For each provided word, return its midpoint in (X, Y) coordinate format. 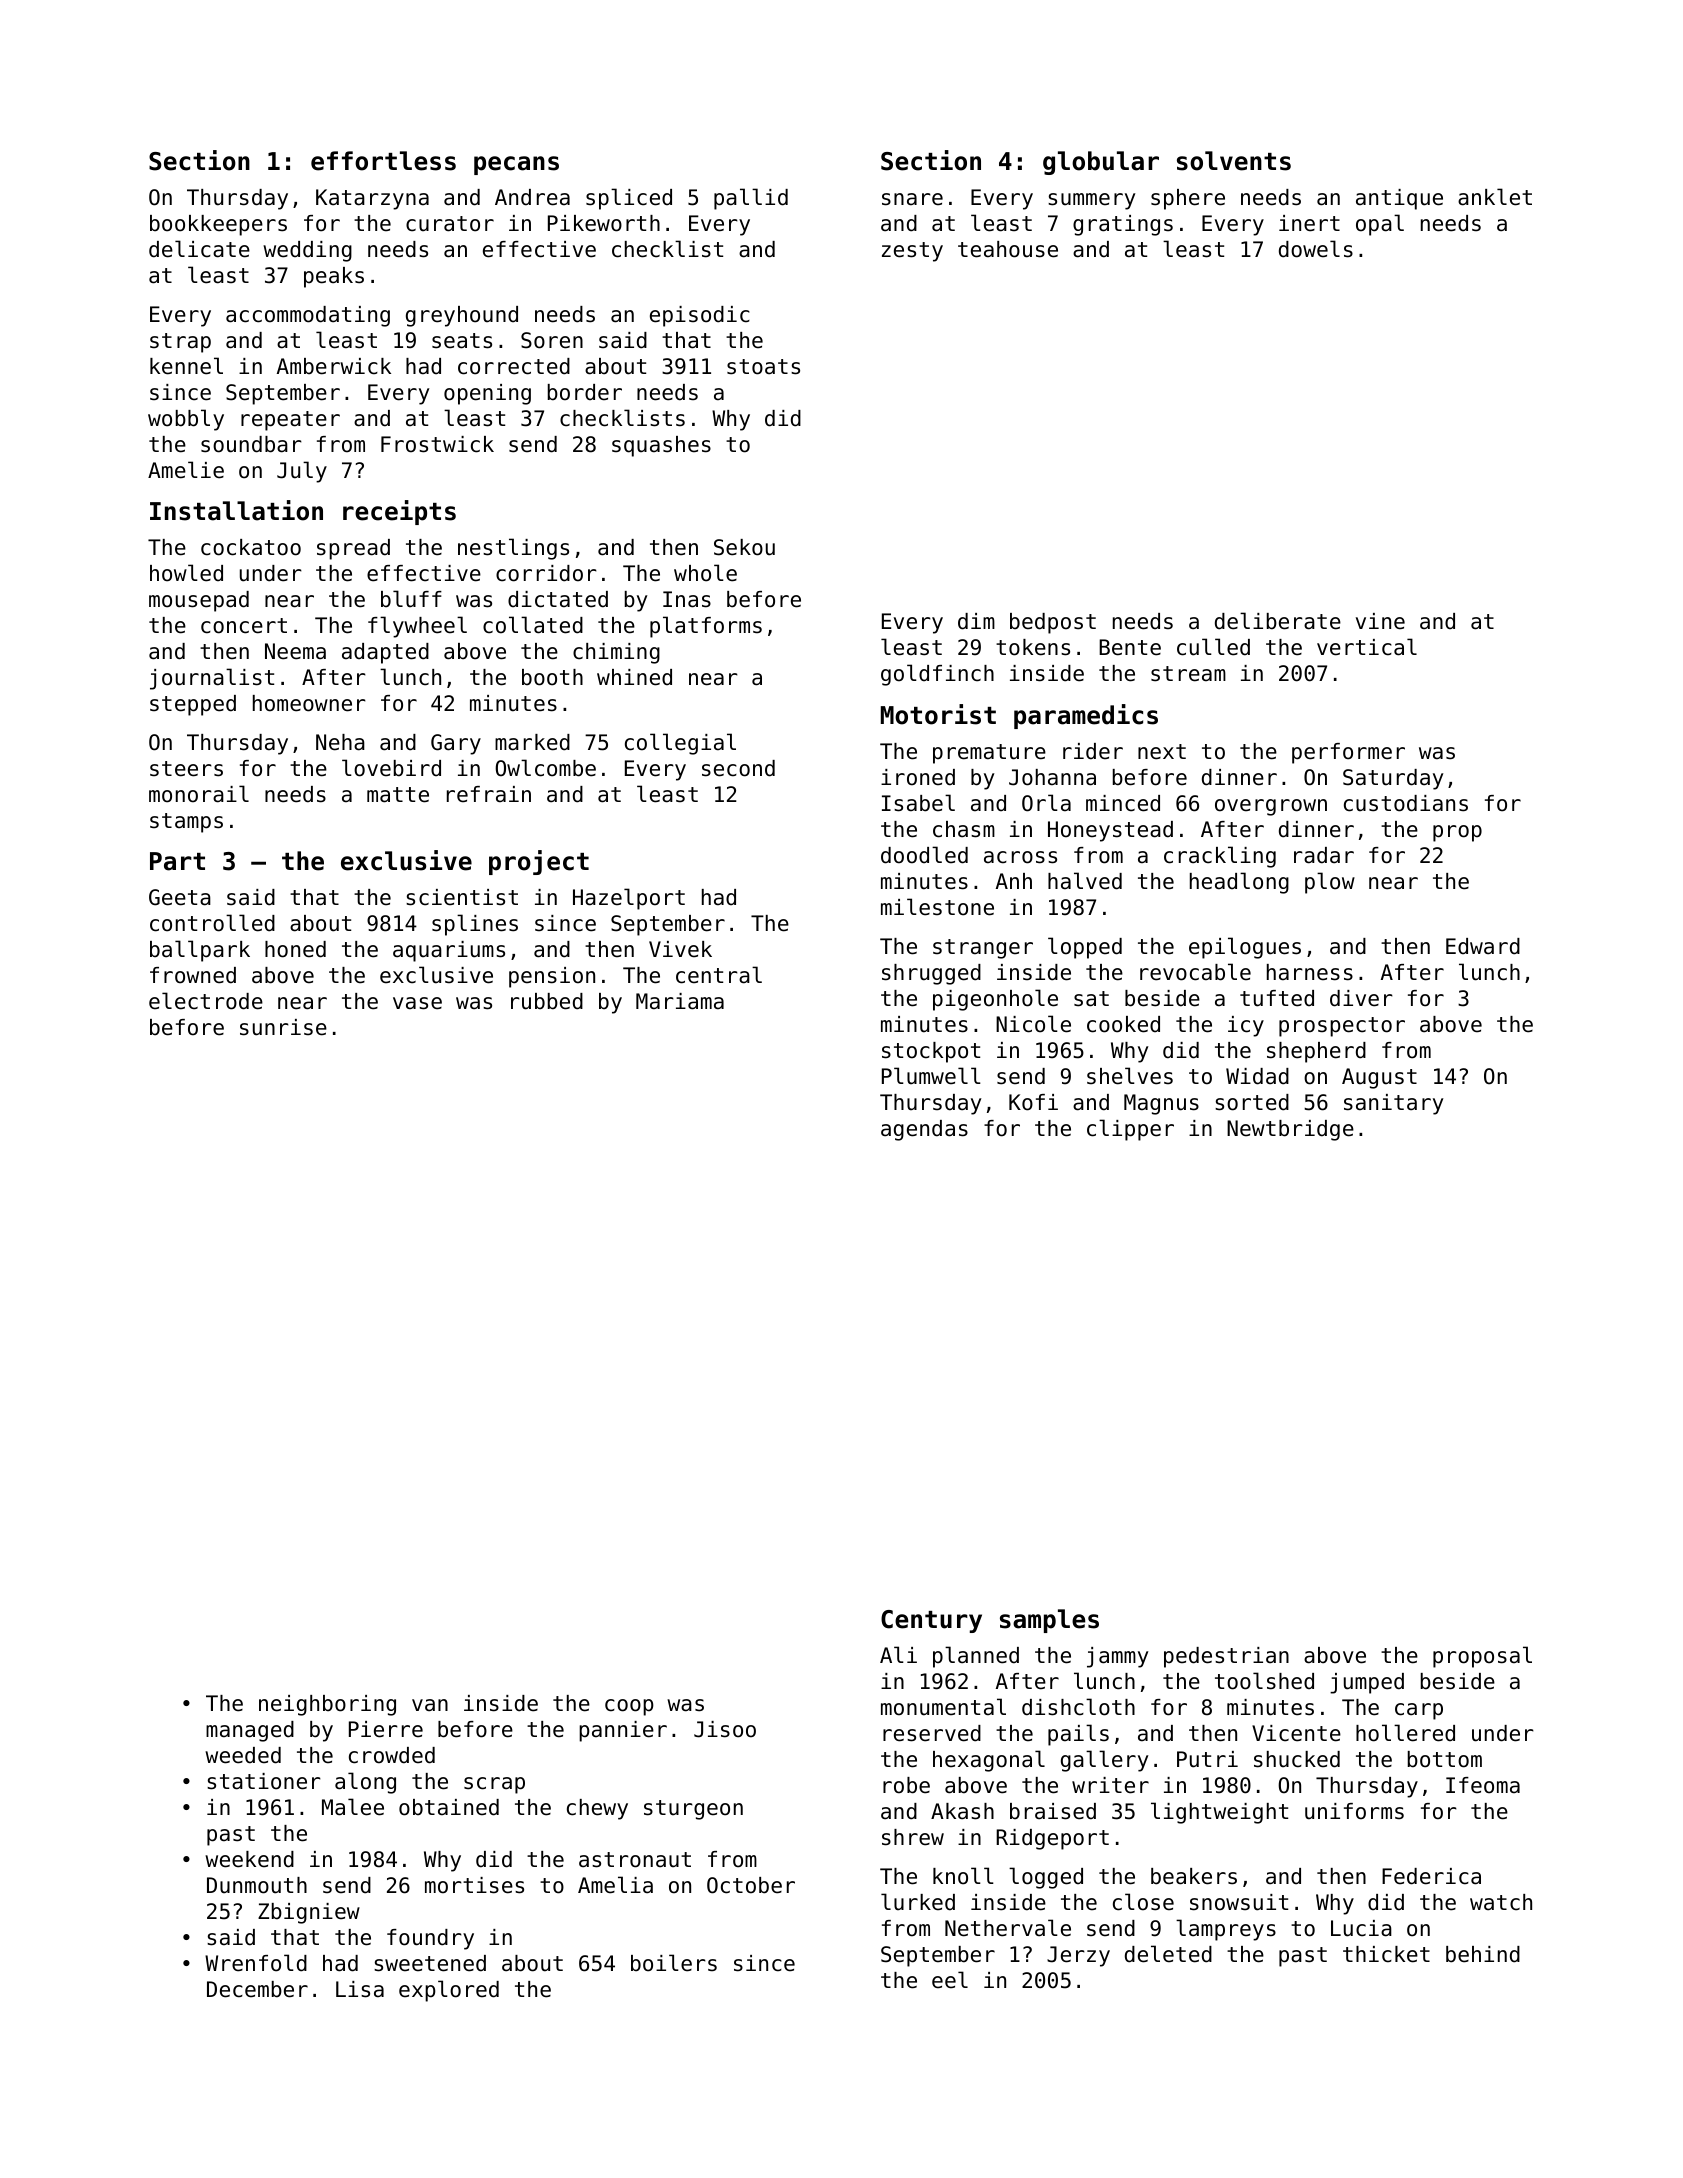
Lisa (360, 1989)
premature (989, 754)
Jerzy (1078, 1956)
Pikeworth (604, 223)
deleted (1168, 1954)
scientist (462, 897)
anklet (1495, 197)
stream (1188, 674)
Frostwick (437, 444)
